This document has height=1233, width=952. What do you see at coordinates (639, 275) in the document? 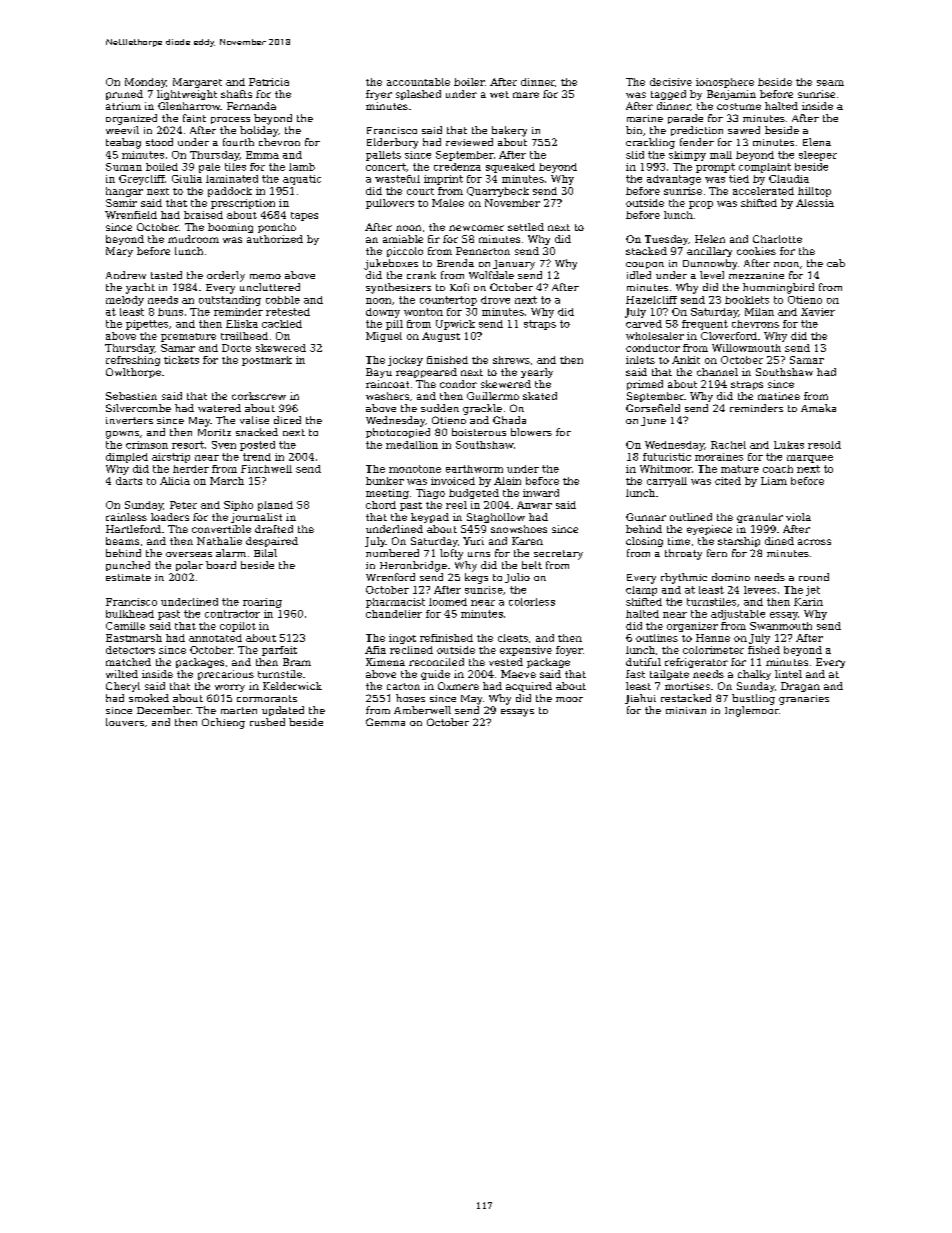
I see `idled` at bounding box center [639, 275].
